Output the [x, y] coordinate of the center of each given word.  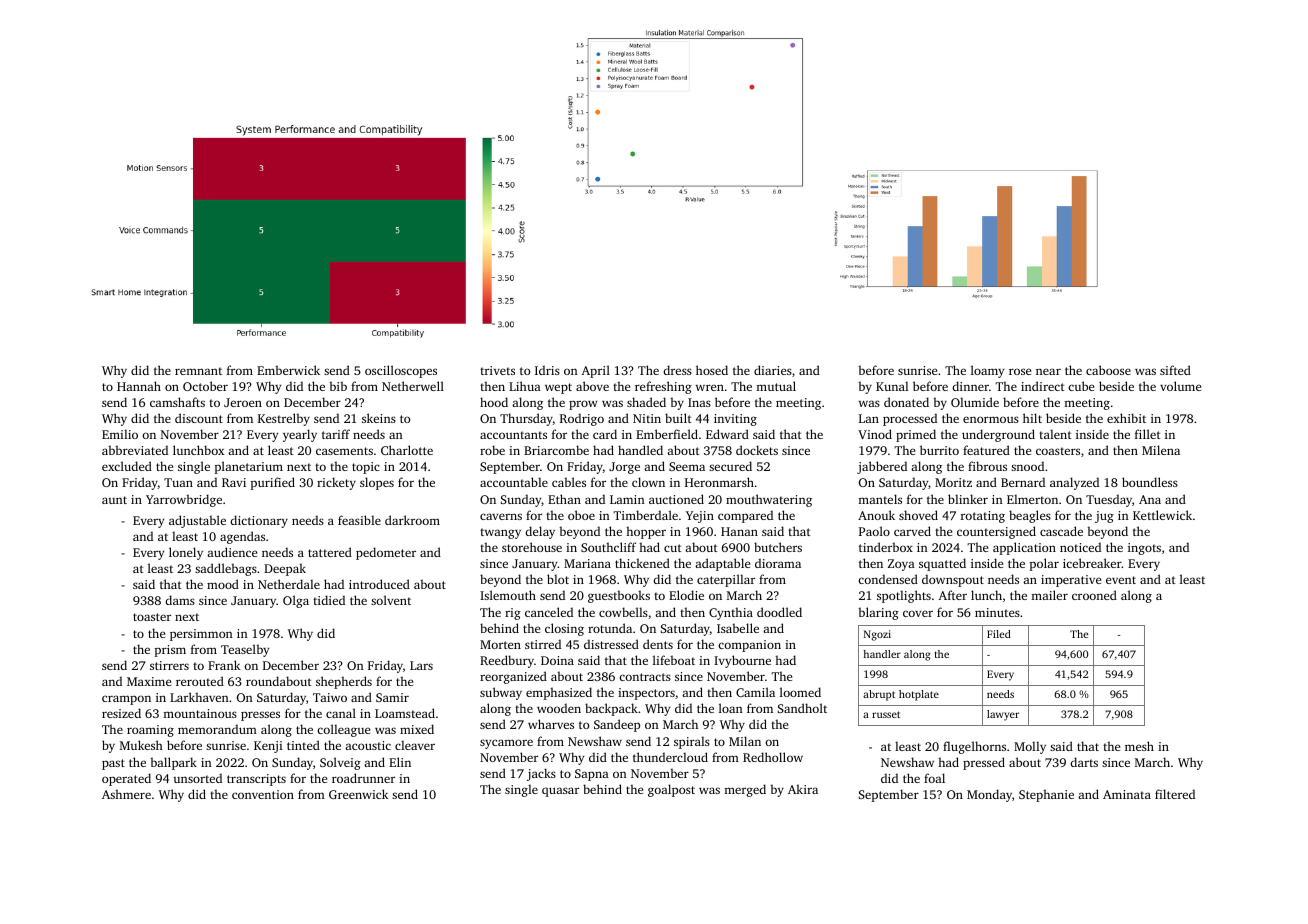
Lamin [627, 499]
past [113, 764]
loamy [987, 371]
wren [710, 387]
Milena [1161, 450]
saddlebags [226, 569]
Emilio [120, 434]
